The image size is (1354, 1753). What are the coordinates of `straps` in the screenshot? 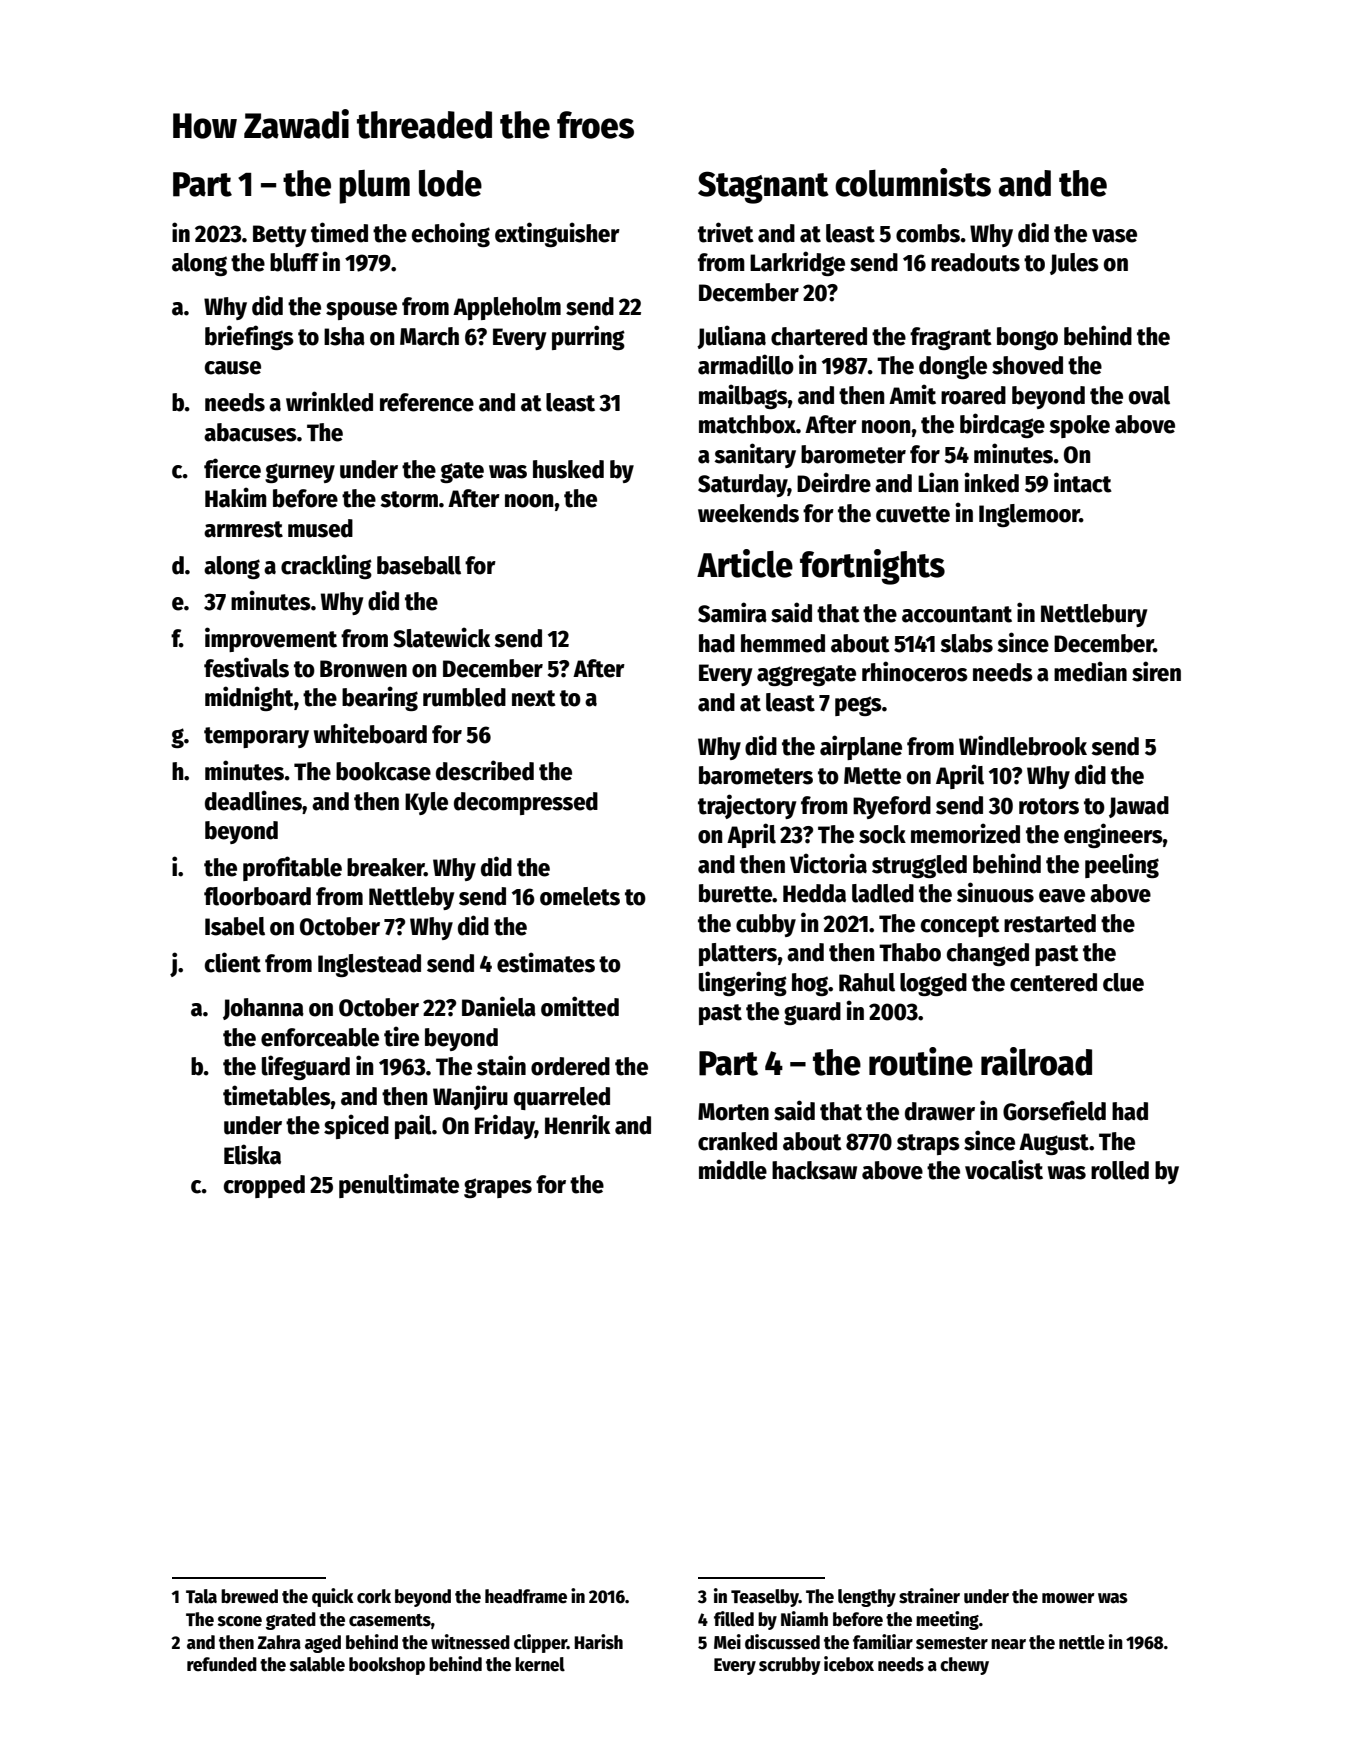 It's located at (928, 1144).
